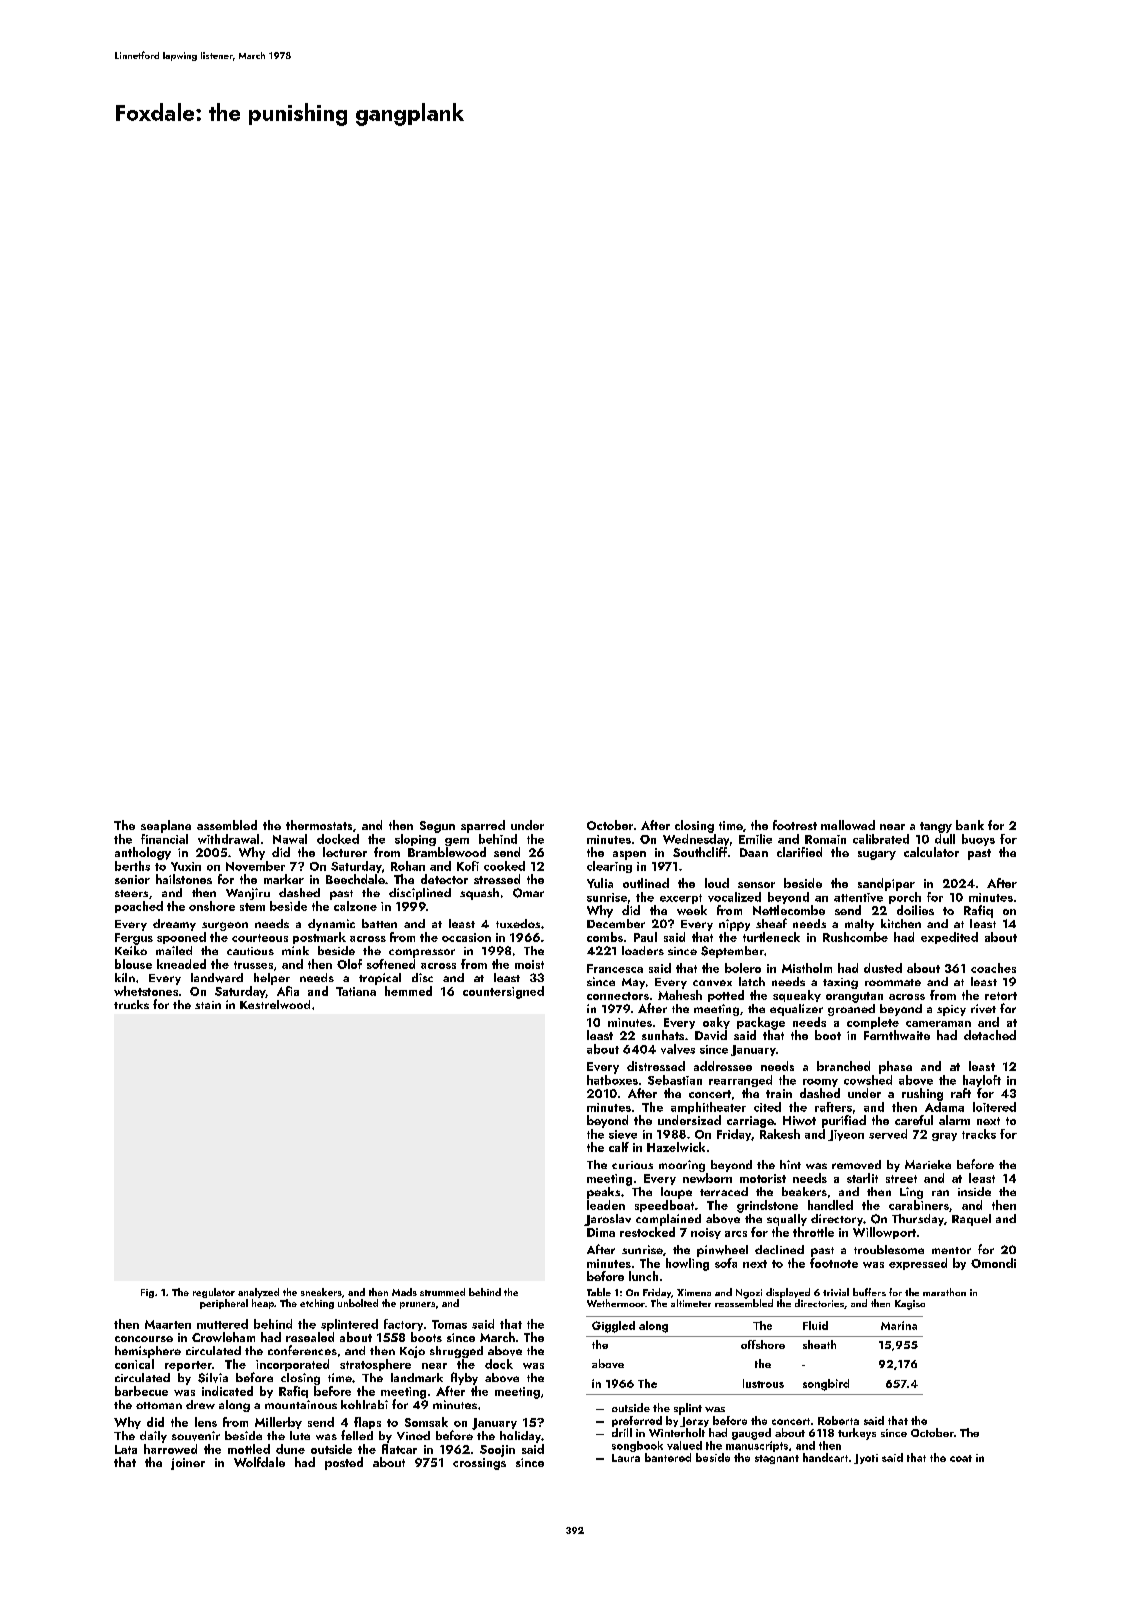 This screenshot has height=1600, width=1131. What do you see at coordinates (208, 1005) in the screenshot?
I see `stain` at bounding box center [208, 1005].
